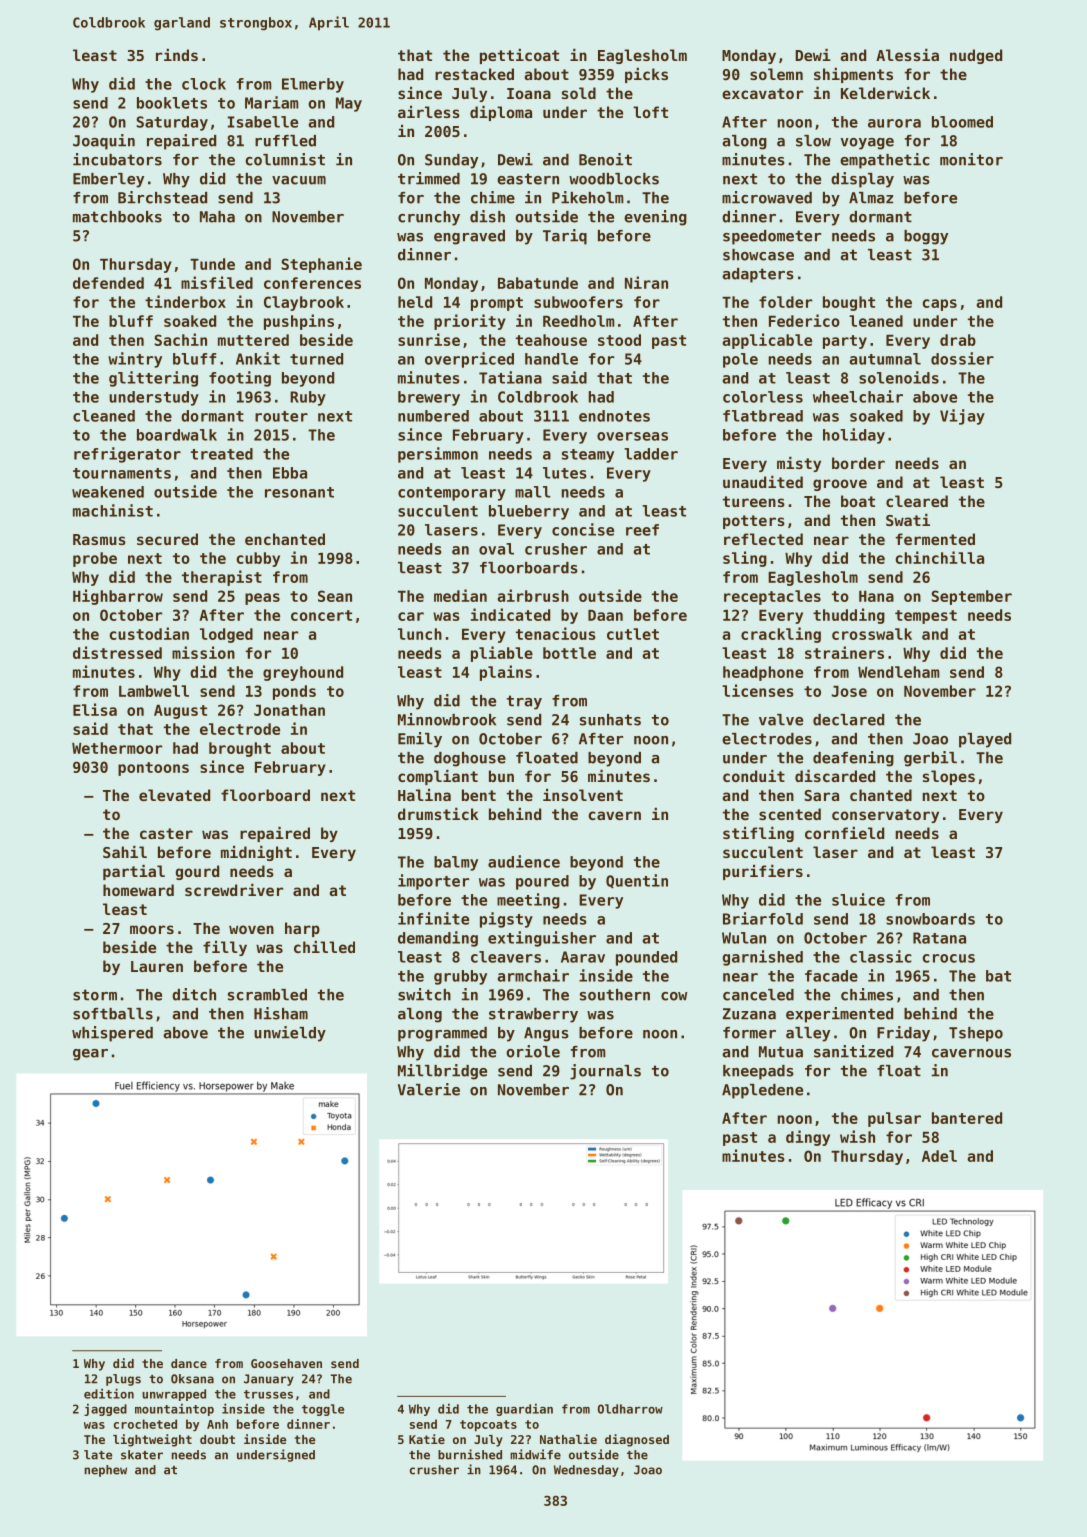 Image resolution: width=1087 pixels, height=1537 pixels. I want to click on boggy, so click(926, 237).
